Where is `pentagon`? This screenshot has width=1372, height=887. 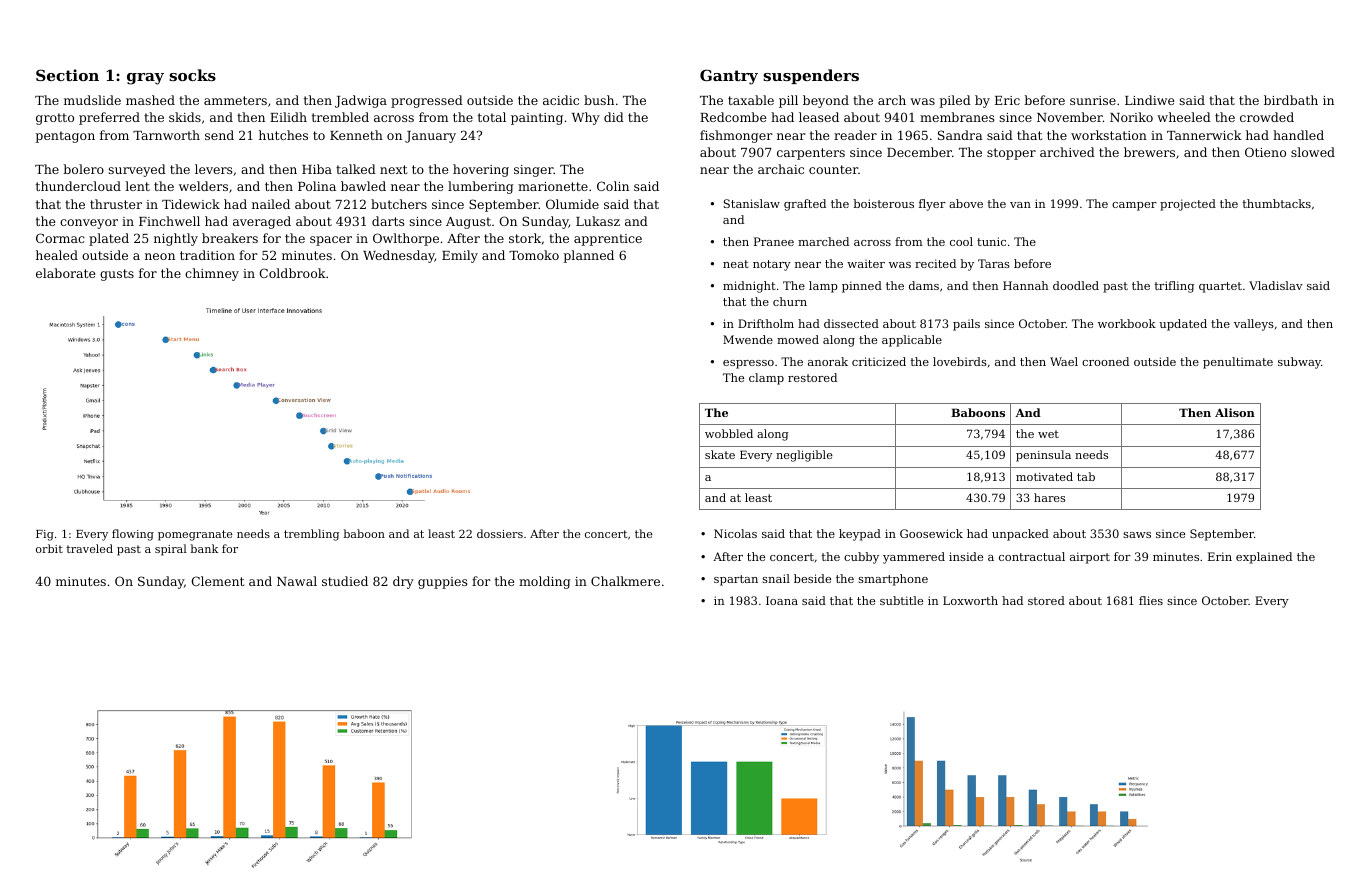
pentagon is located at coordinates (65, 137).
